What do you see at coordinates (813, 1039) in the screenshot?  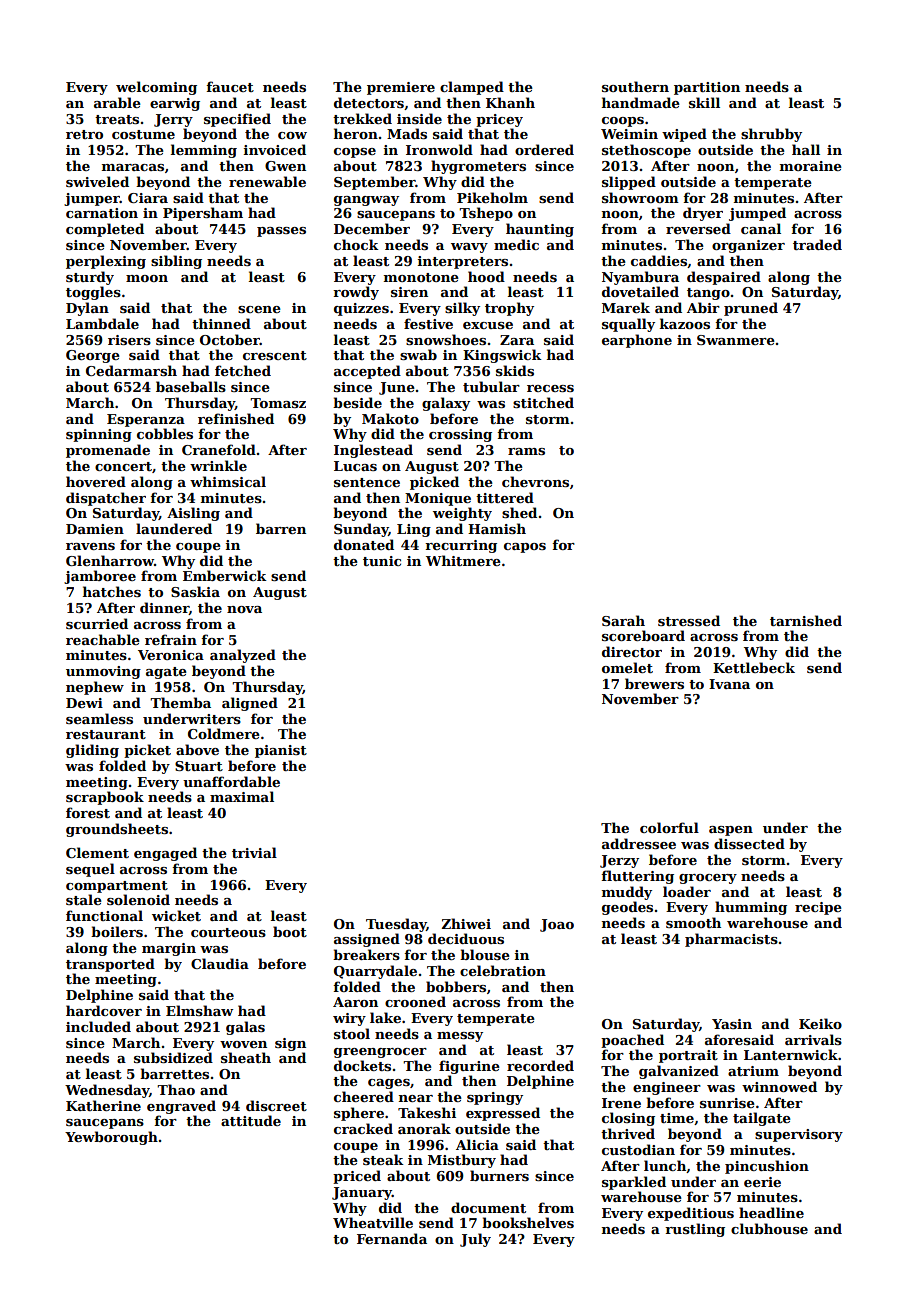 I see `arrivals` at bounding box center [813, 1039].
